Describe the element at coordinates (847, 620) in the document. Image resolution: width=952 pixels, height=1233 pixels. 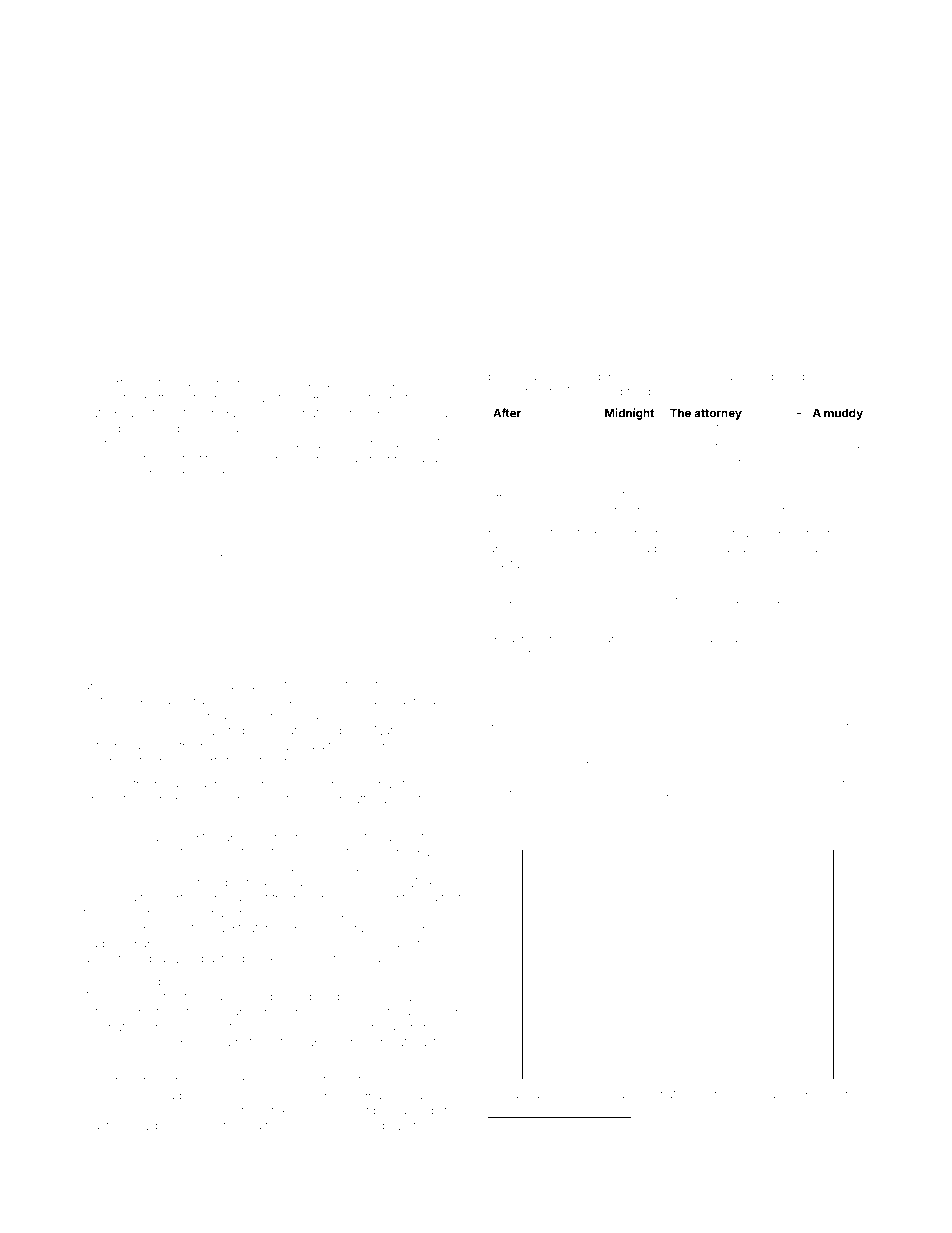
I see `iris` at that location.
